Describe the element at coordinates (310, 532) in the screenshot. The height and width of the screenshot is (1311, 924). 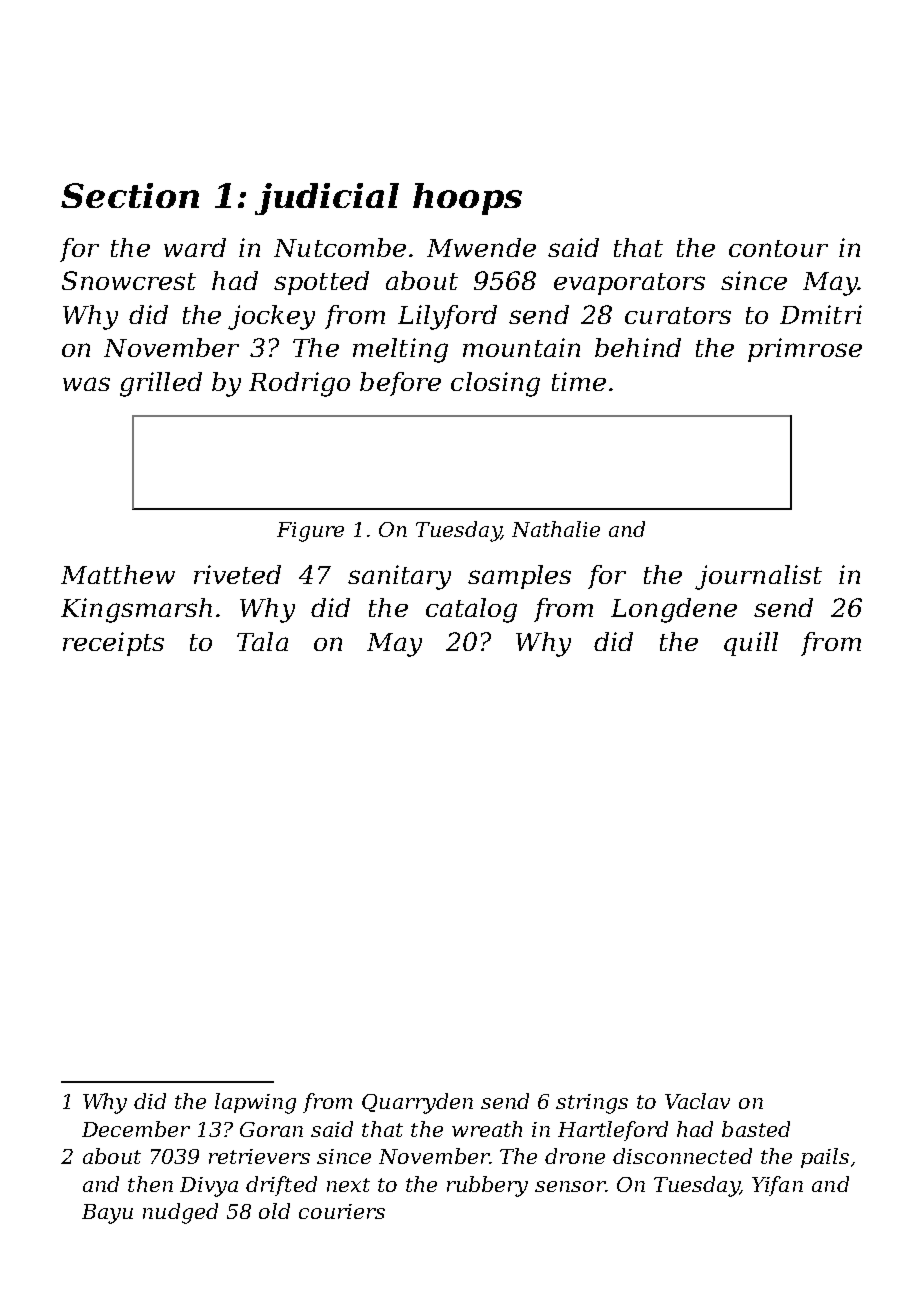
I see `Figure` at that location.
